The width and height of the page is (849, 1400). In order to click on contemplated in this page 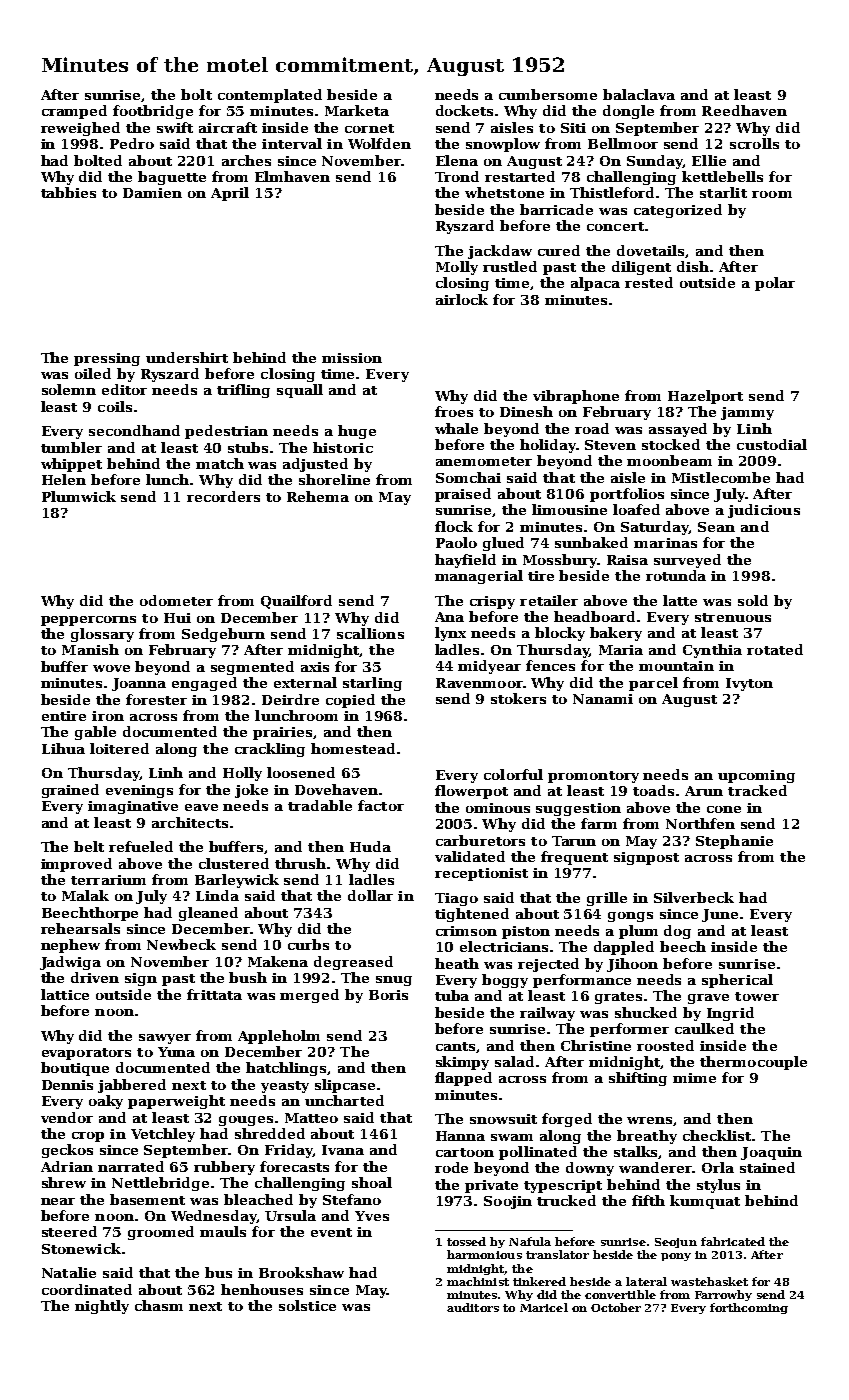, I will do `click(270, 96)`.
